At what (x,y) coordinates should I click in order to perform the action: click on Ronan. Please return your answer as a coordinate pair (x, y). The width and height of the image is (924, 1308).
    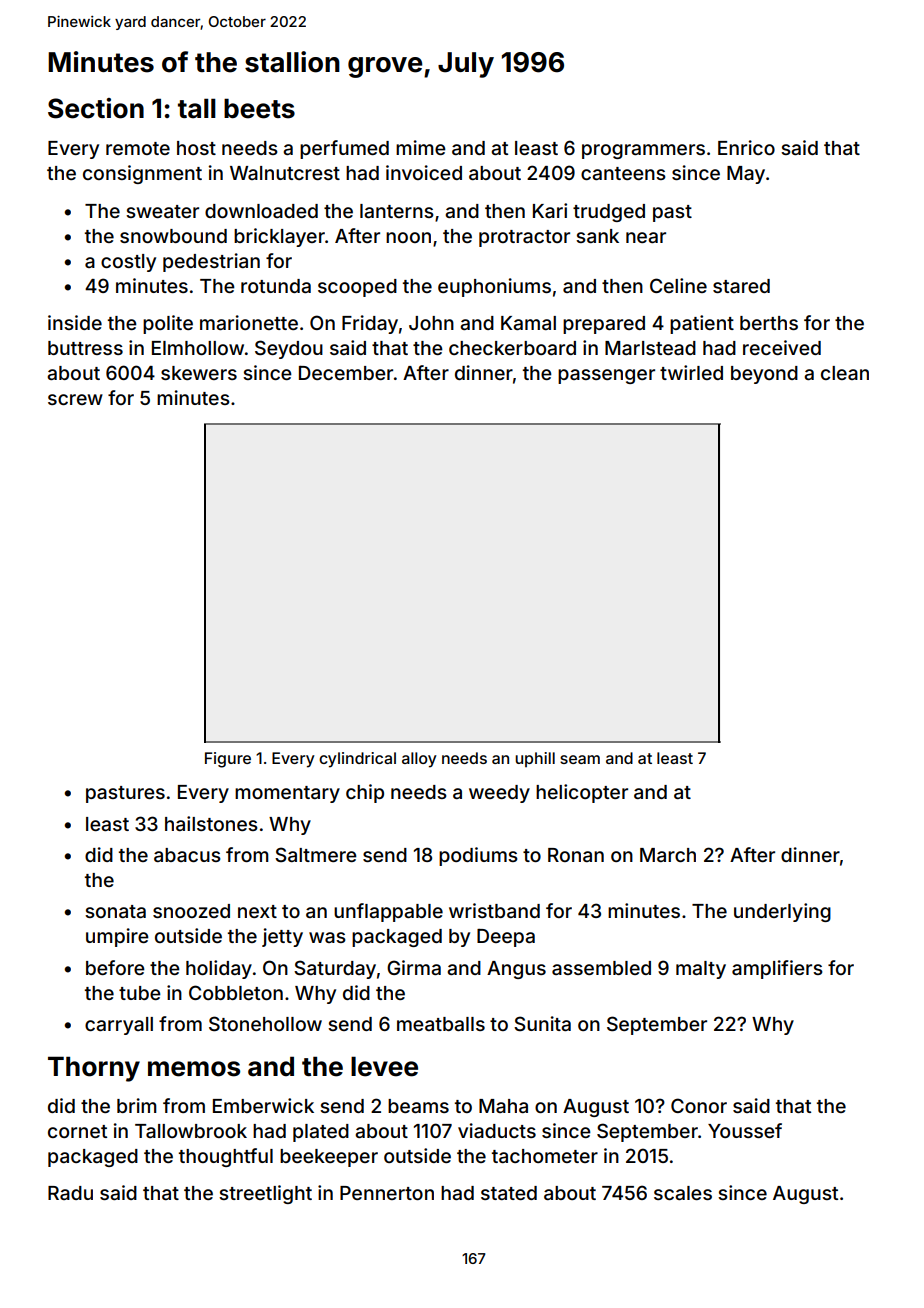
    Looking at the image, I should click on (576, 855).
